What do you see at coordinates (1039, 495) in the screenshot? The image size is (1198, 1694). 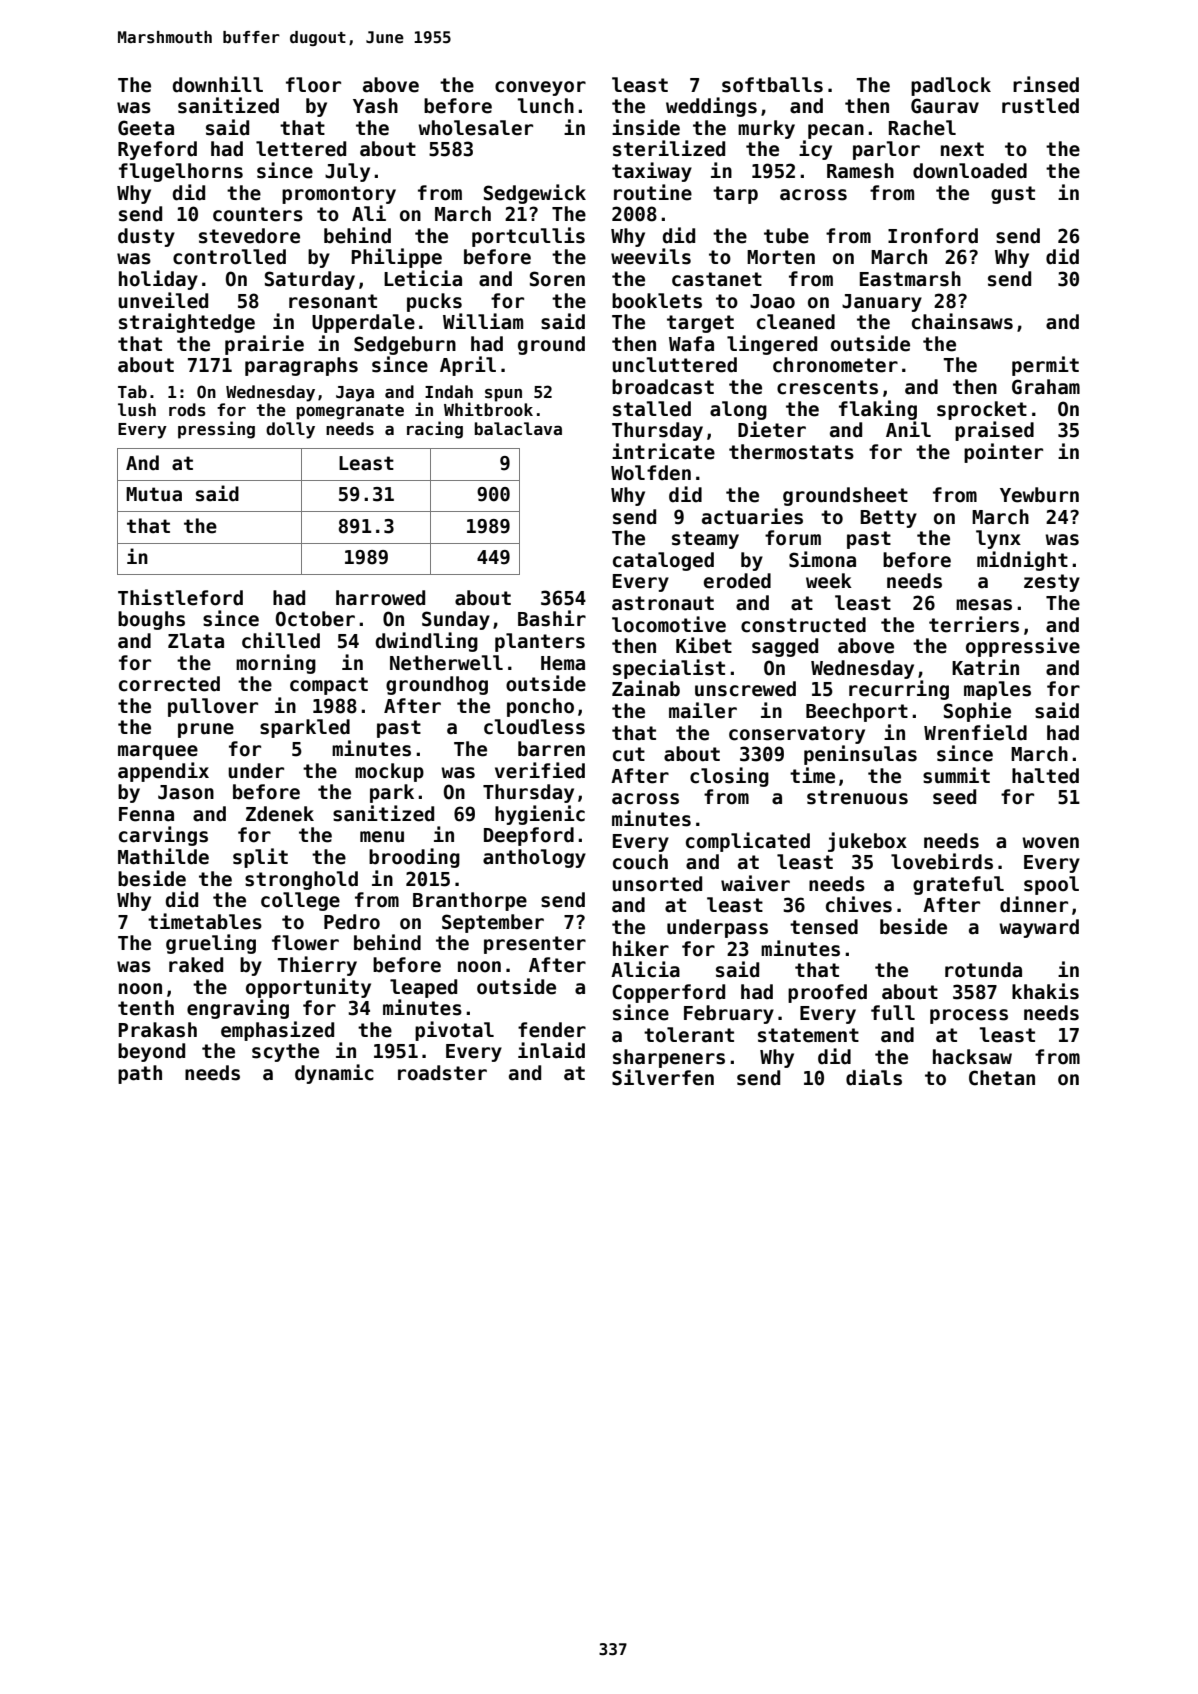 I see `Yewburn` at bounding box center [1039, 495].
